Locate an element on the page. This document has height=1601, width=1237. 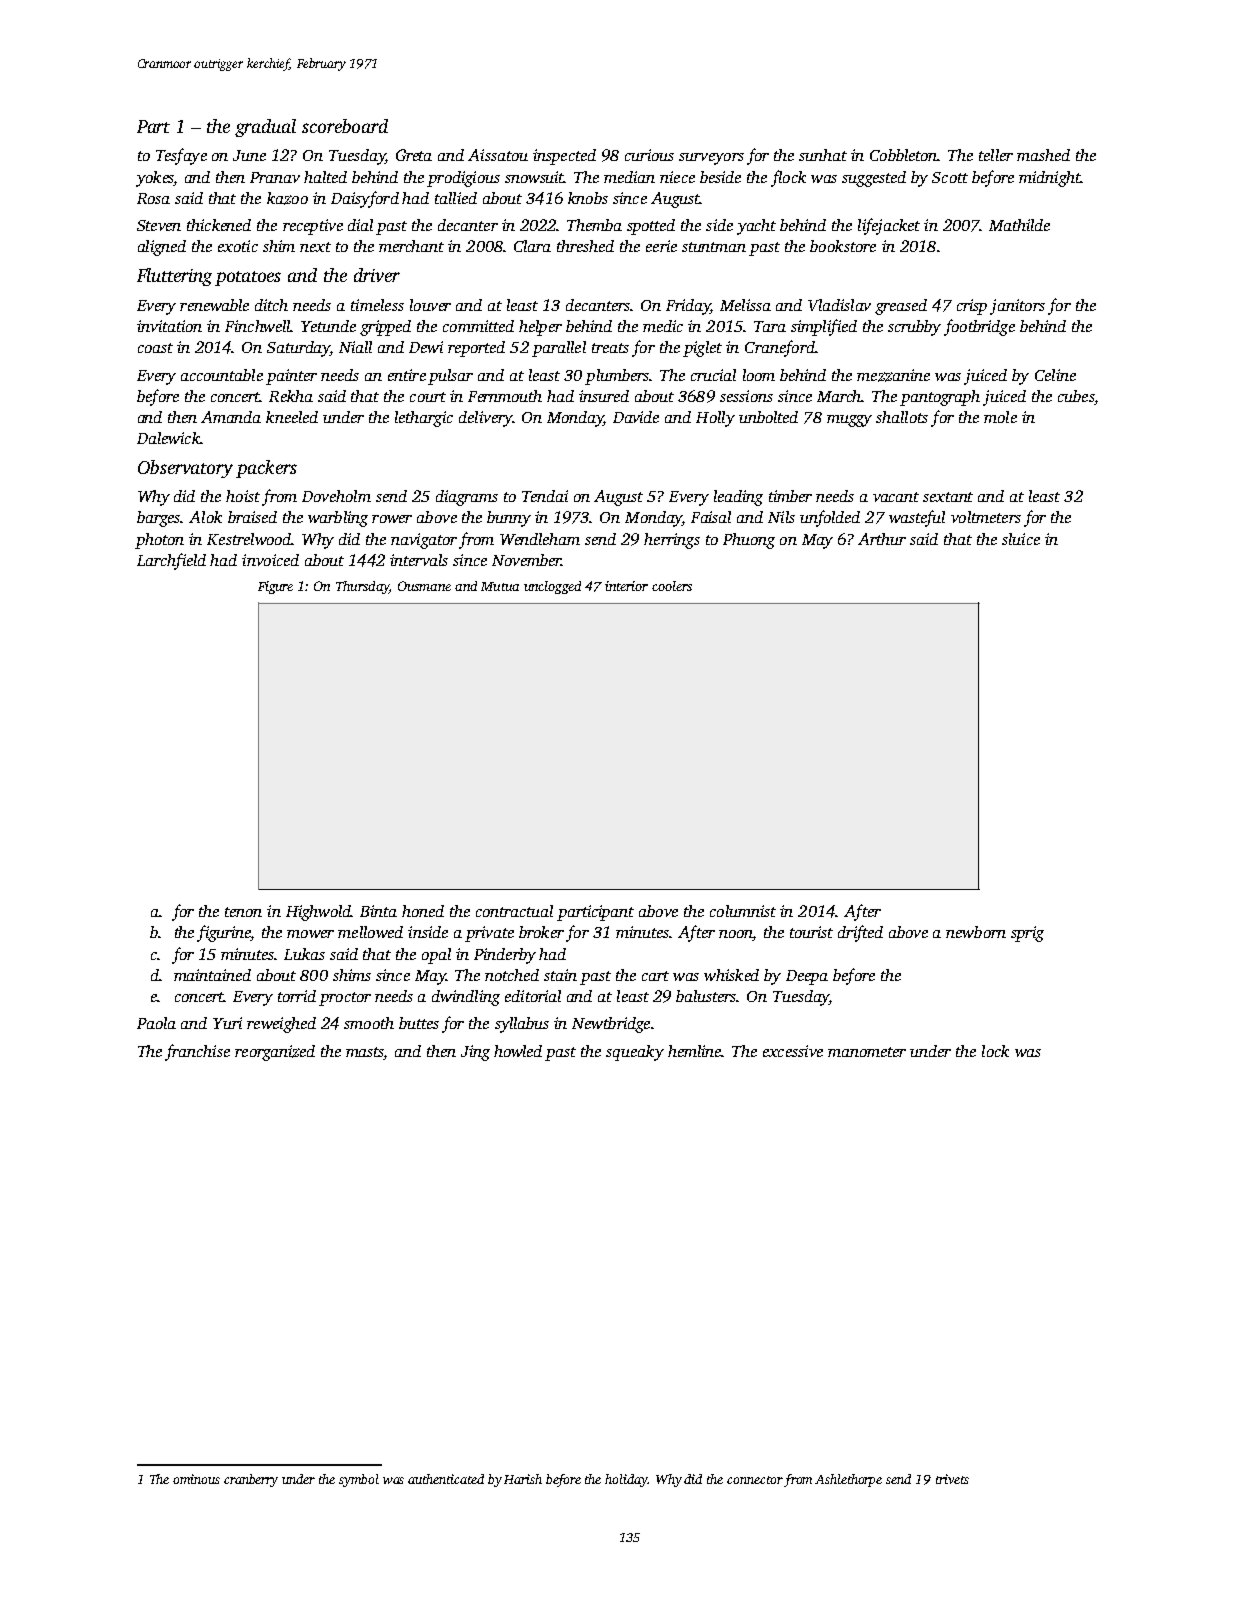
Jing is located at coordinates (475, 1053).
